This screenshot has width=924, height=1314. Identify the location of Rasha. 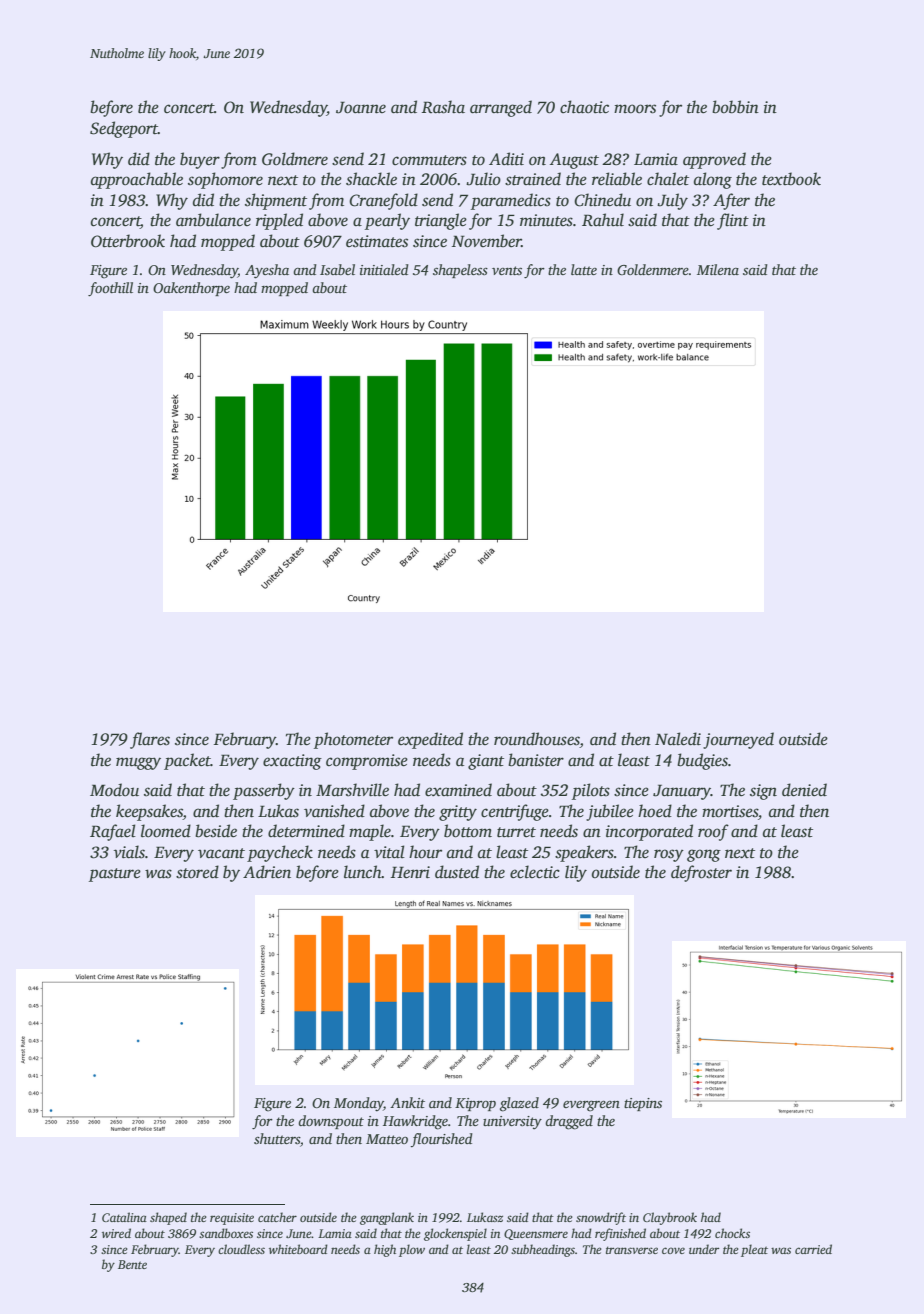
(443, 107).
